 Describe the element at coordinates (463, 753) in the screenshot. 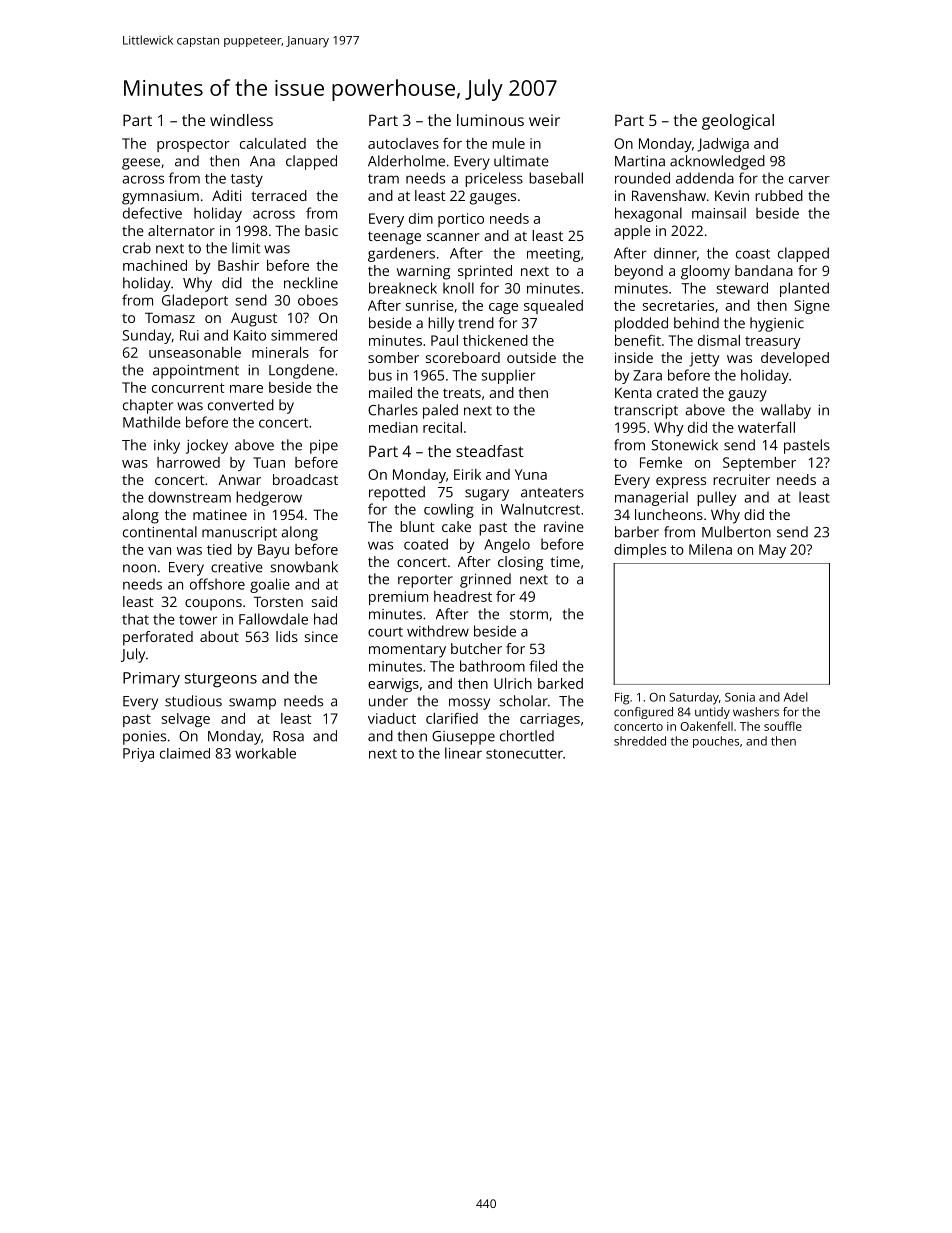

I see `linear` at that location.
